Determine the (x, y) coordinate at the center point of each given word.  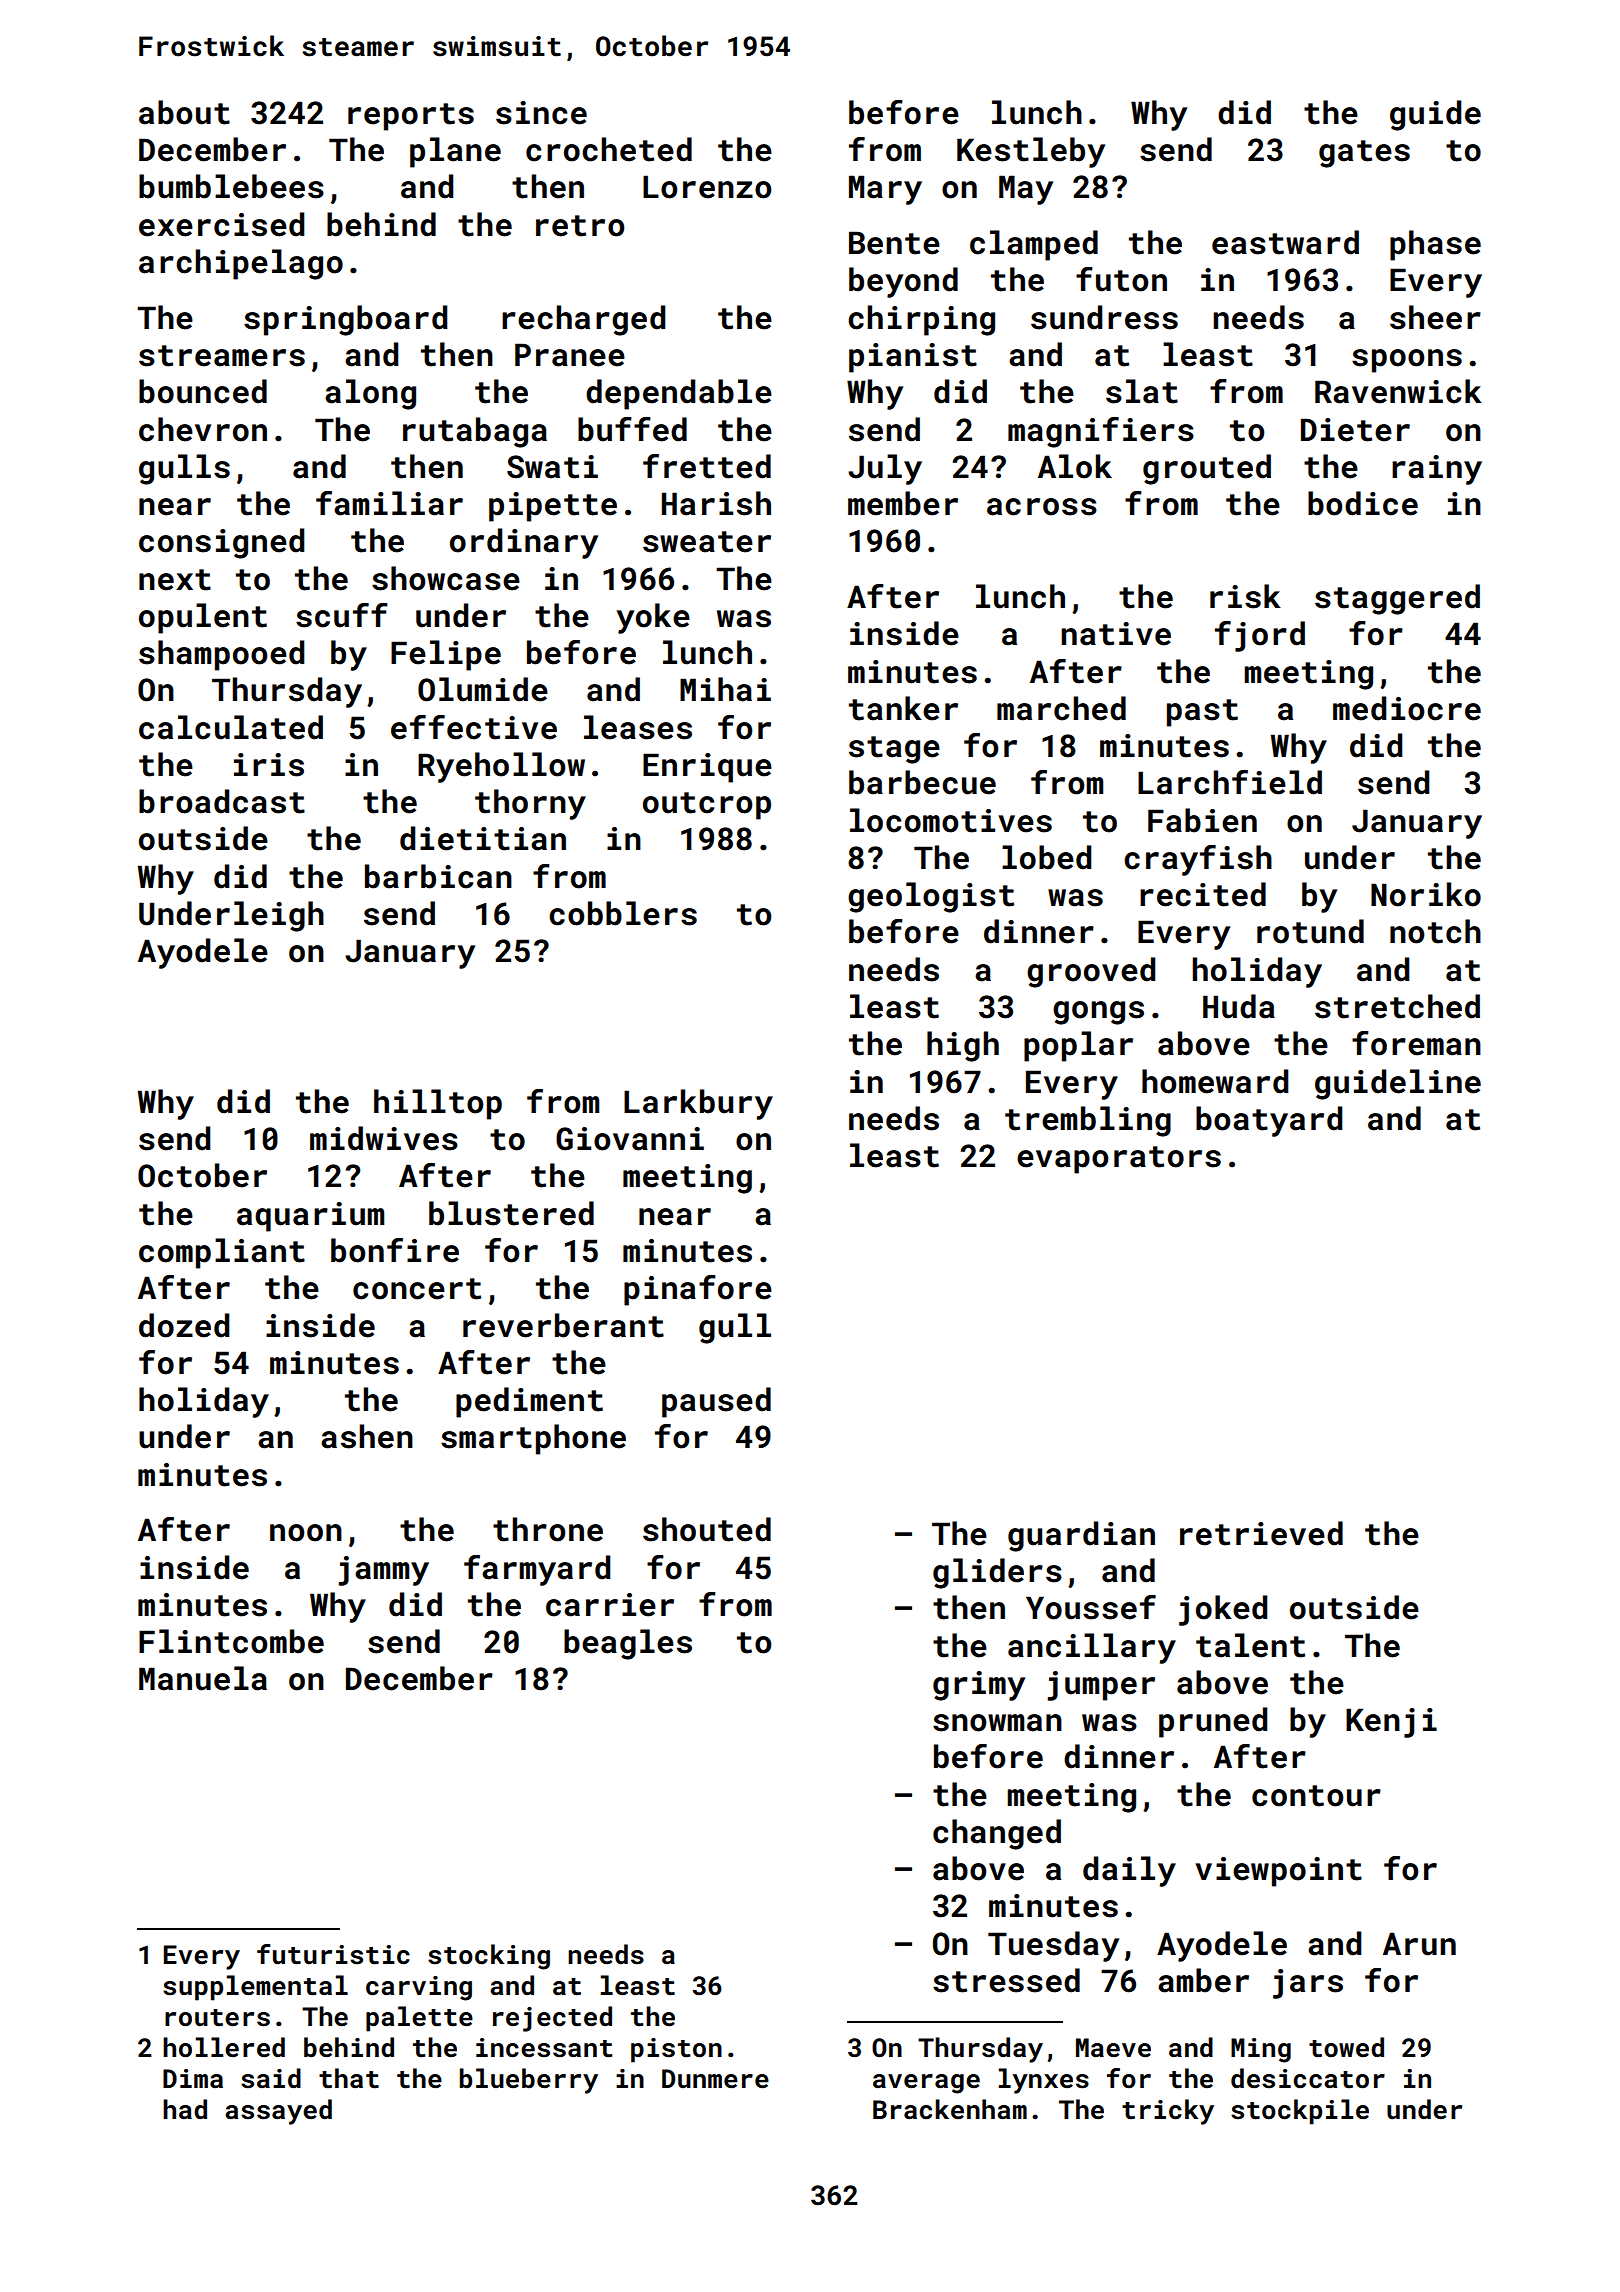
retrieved (1261, 1533)
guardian (1081, 1536)
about (184, 112)
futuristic (333, 1954)
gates (1364, 154)
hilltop (438, 1104)
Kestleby (1031, 152)
